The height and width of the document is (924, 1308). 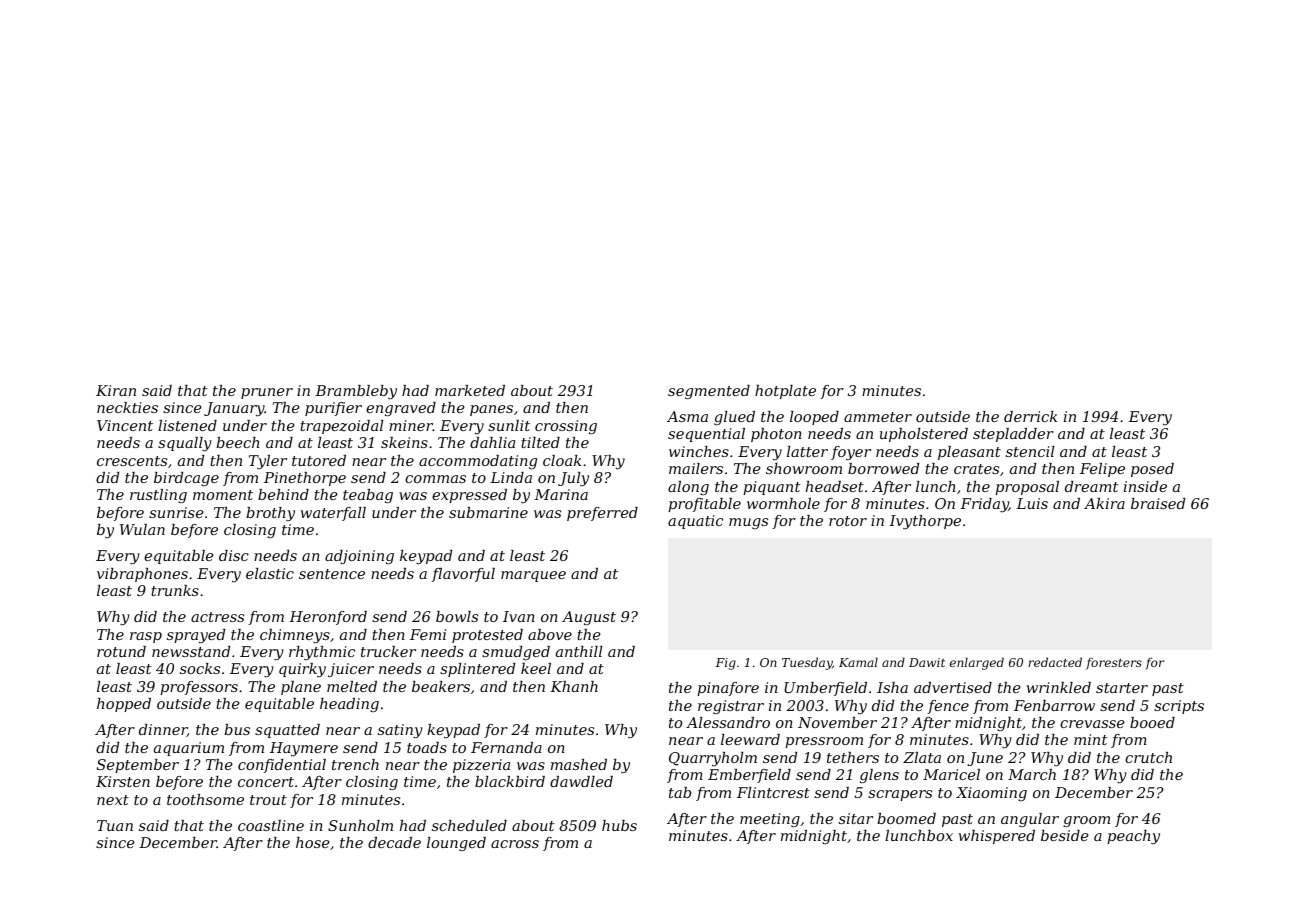 I want to click on Dawit, so click(x=927, y=662).
